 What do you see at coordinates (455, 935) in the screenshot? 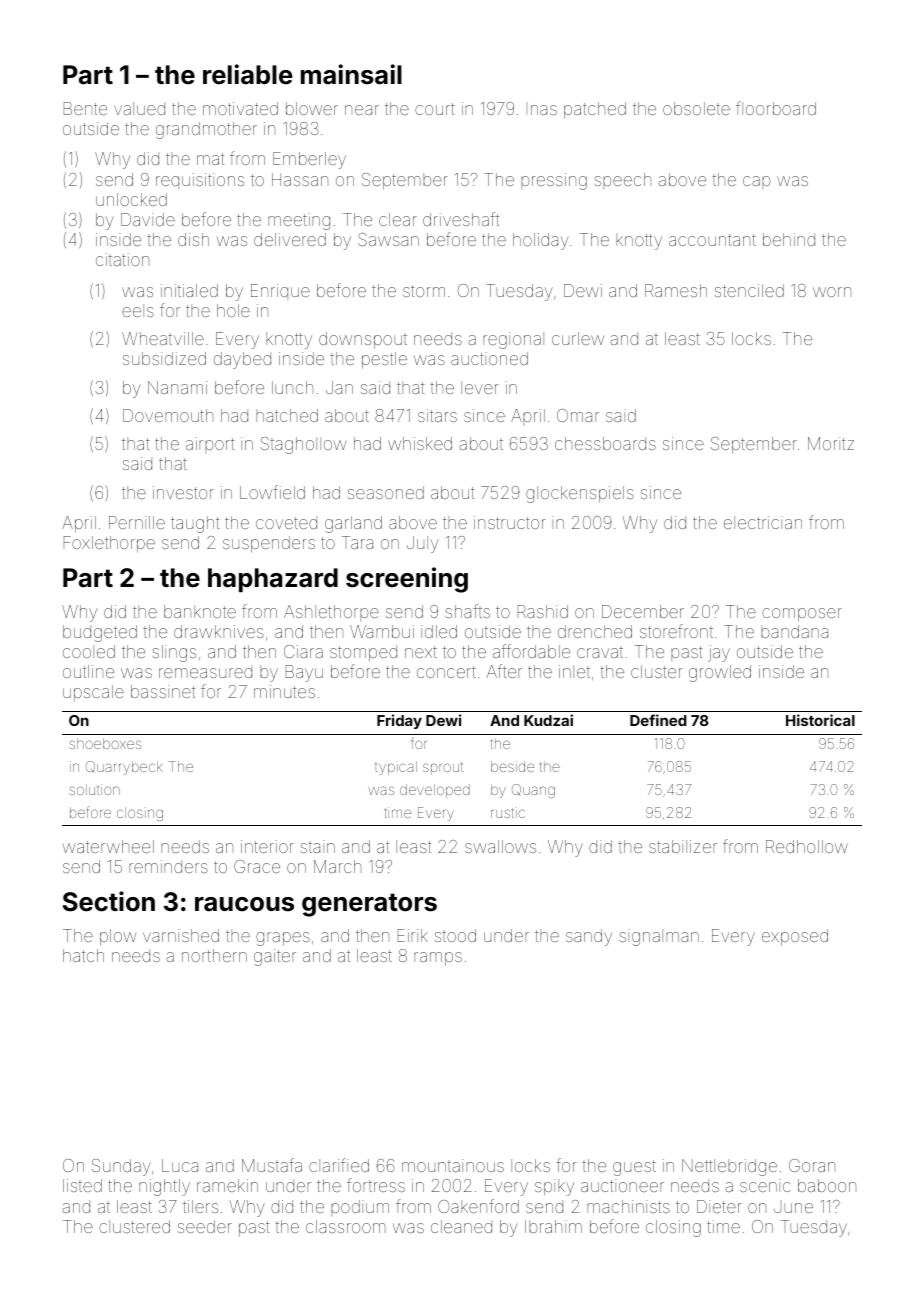
I see `stood` at bounding box center [455, 935].
